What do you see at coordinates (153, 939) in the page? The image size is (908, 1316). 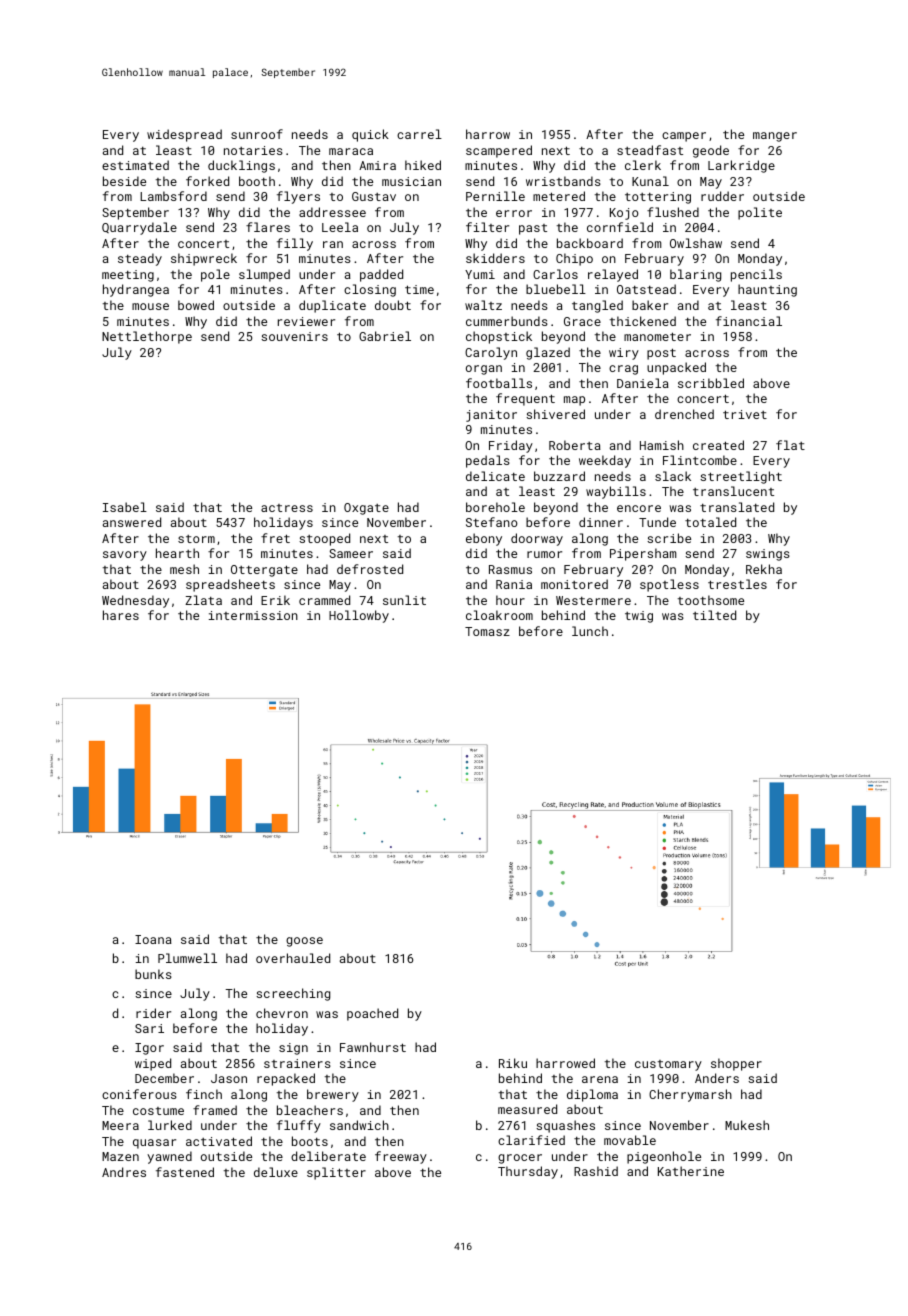 I see `Ioana` at bounding box center [153, 939].
